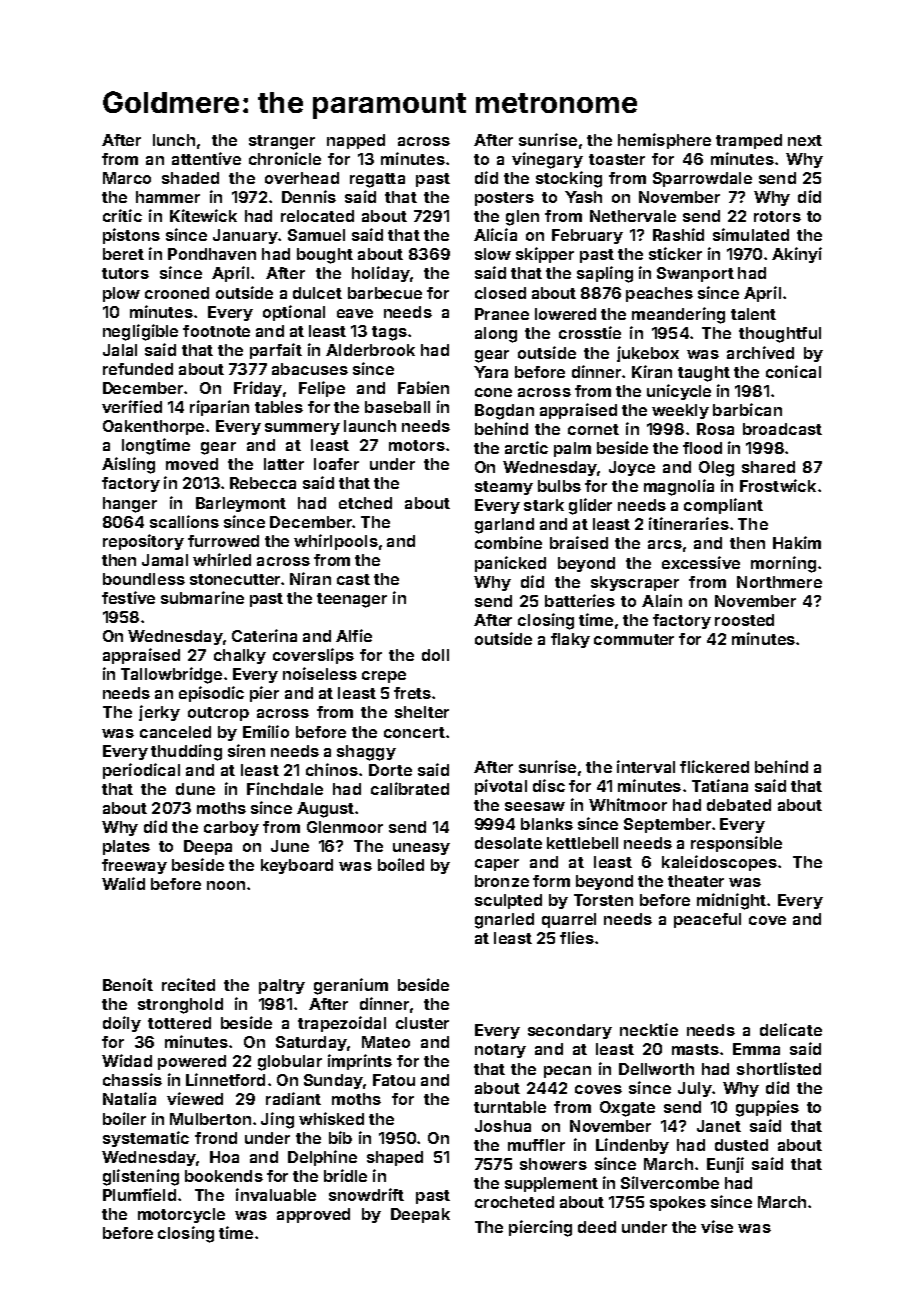  I want to click on deed, so click(597, 1227).
